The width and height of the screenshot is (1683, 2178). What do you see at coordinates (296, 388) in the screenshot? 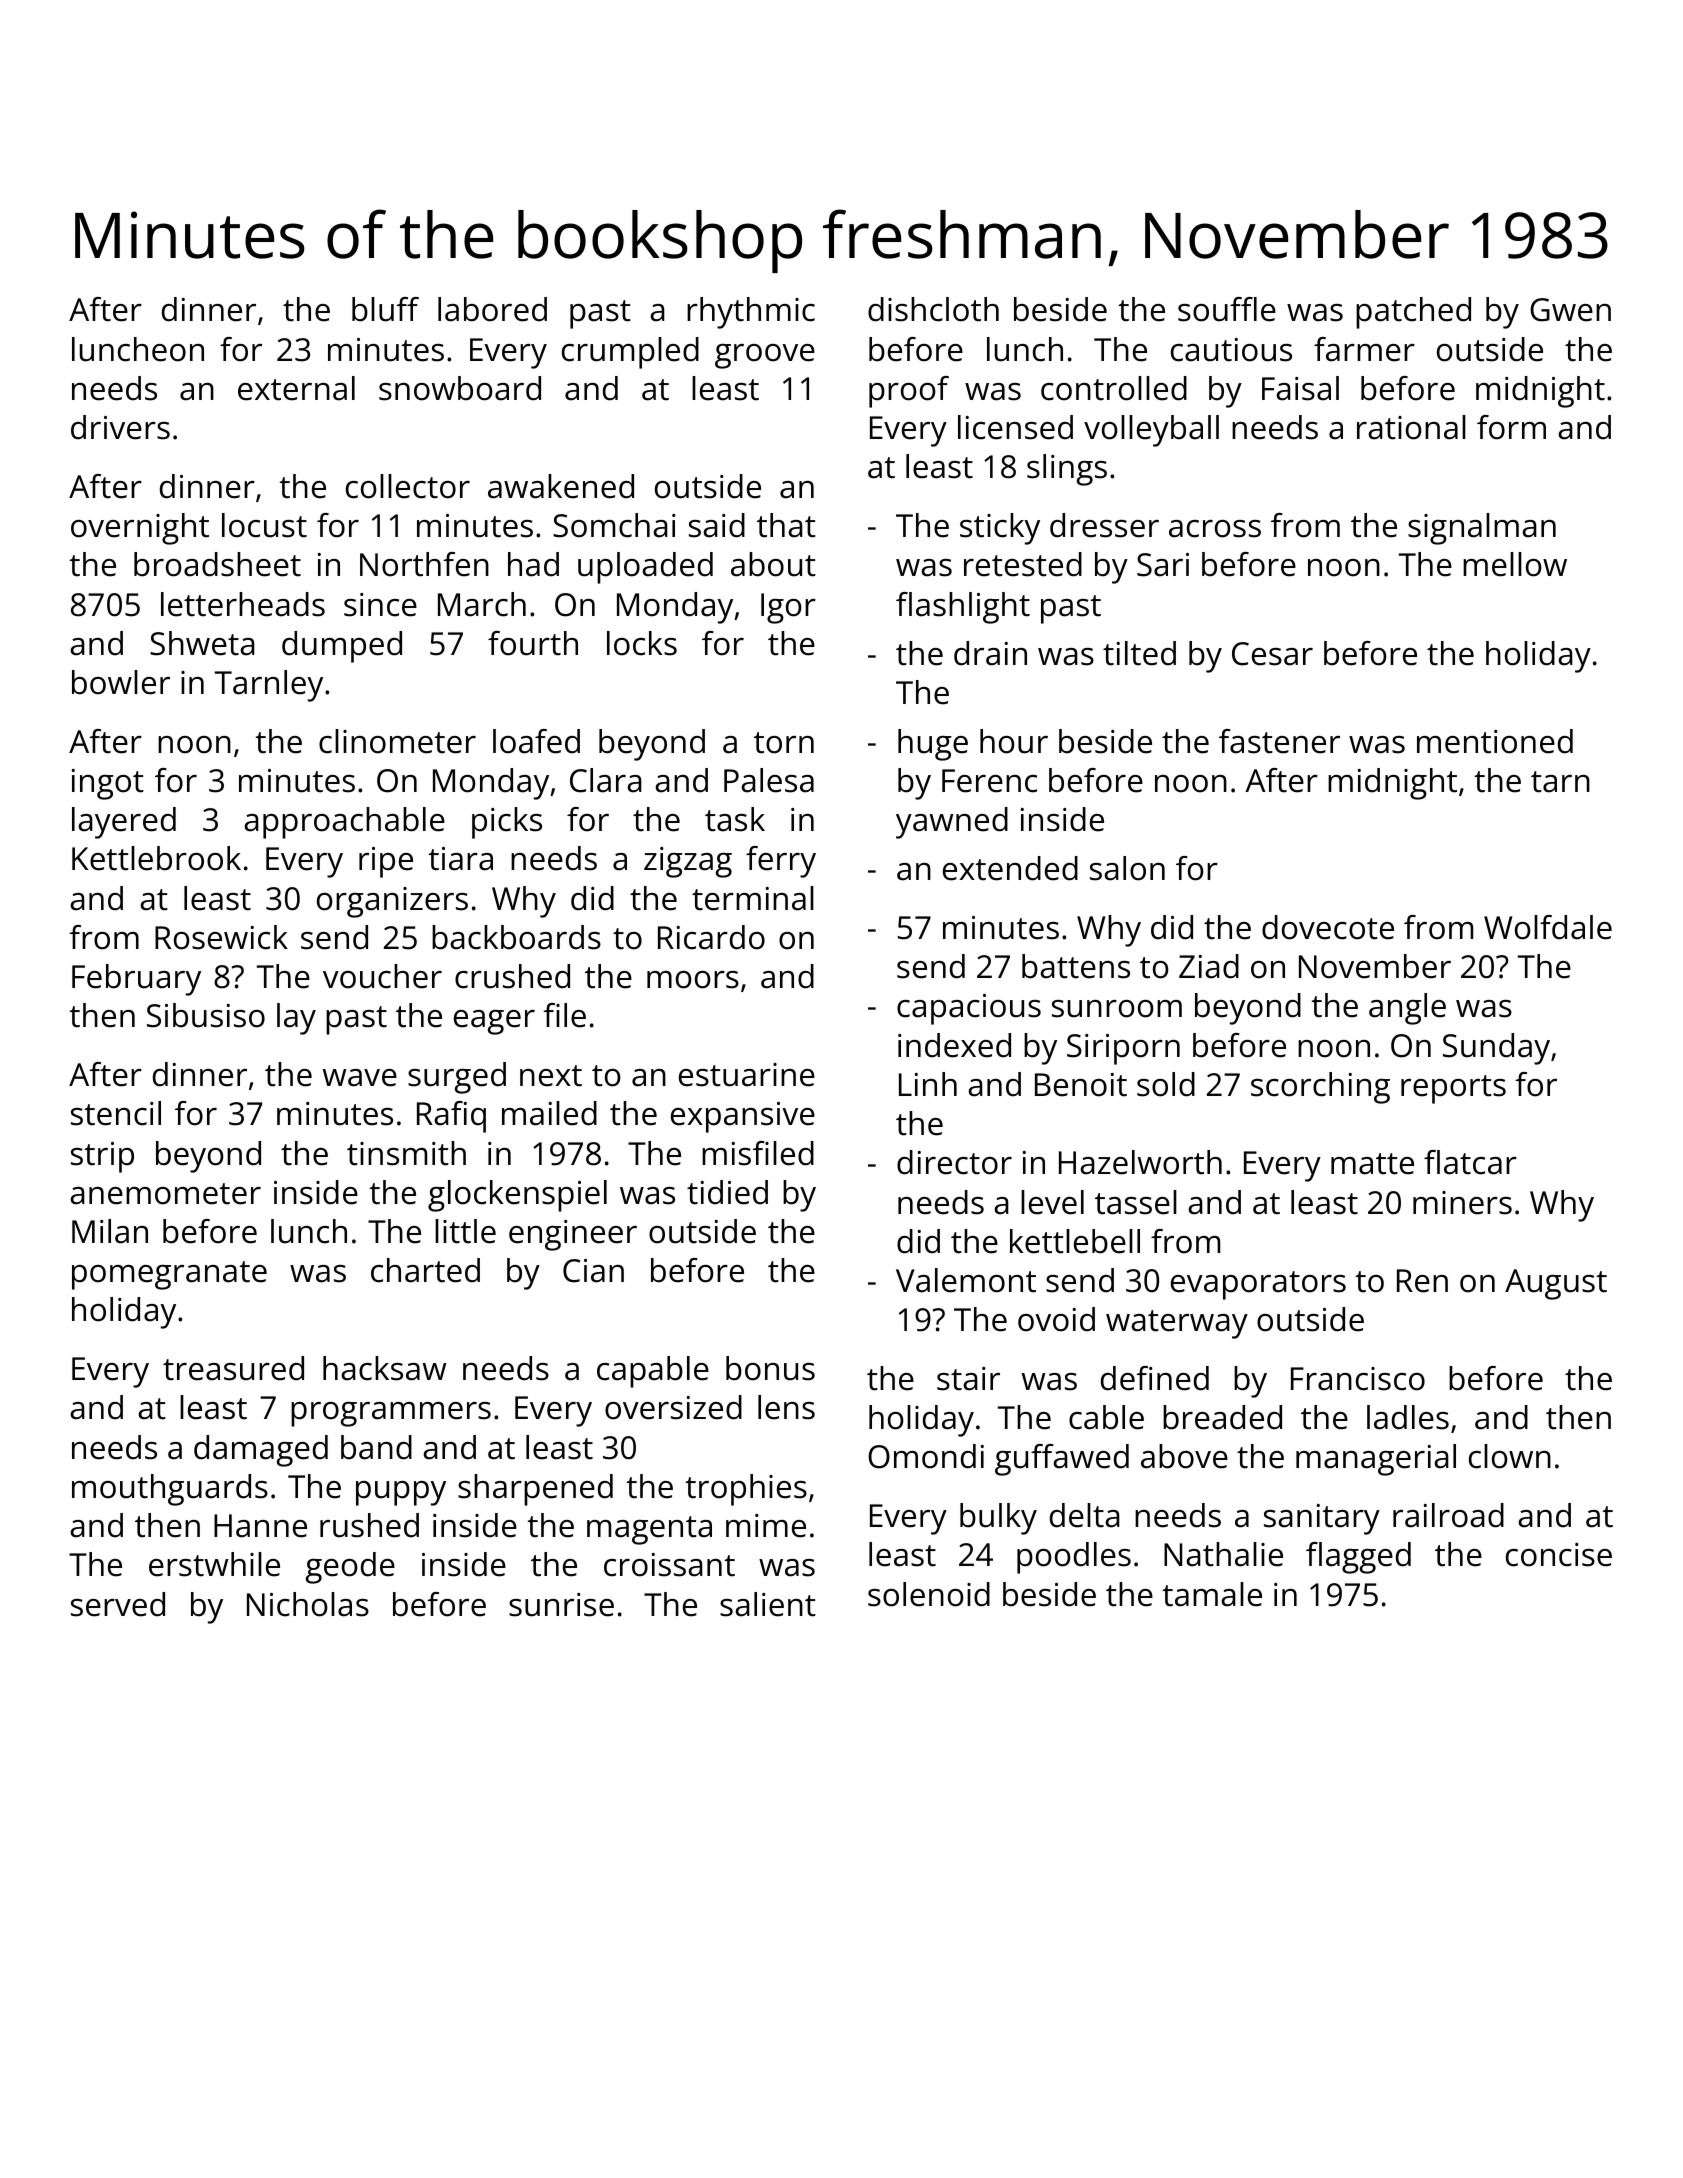
I see `external` at bounding box center [296, 388].
